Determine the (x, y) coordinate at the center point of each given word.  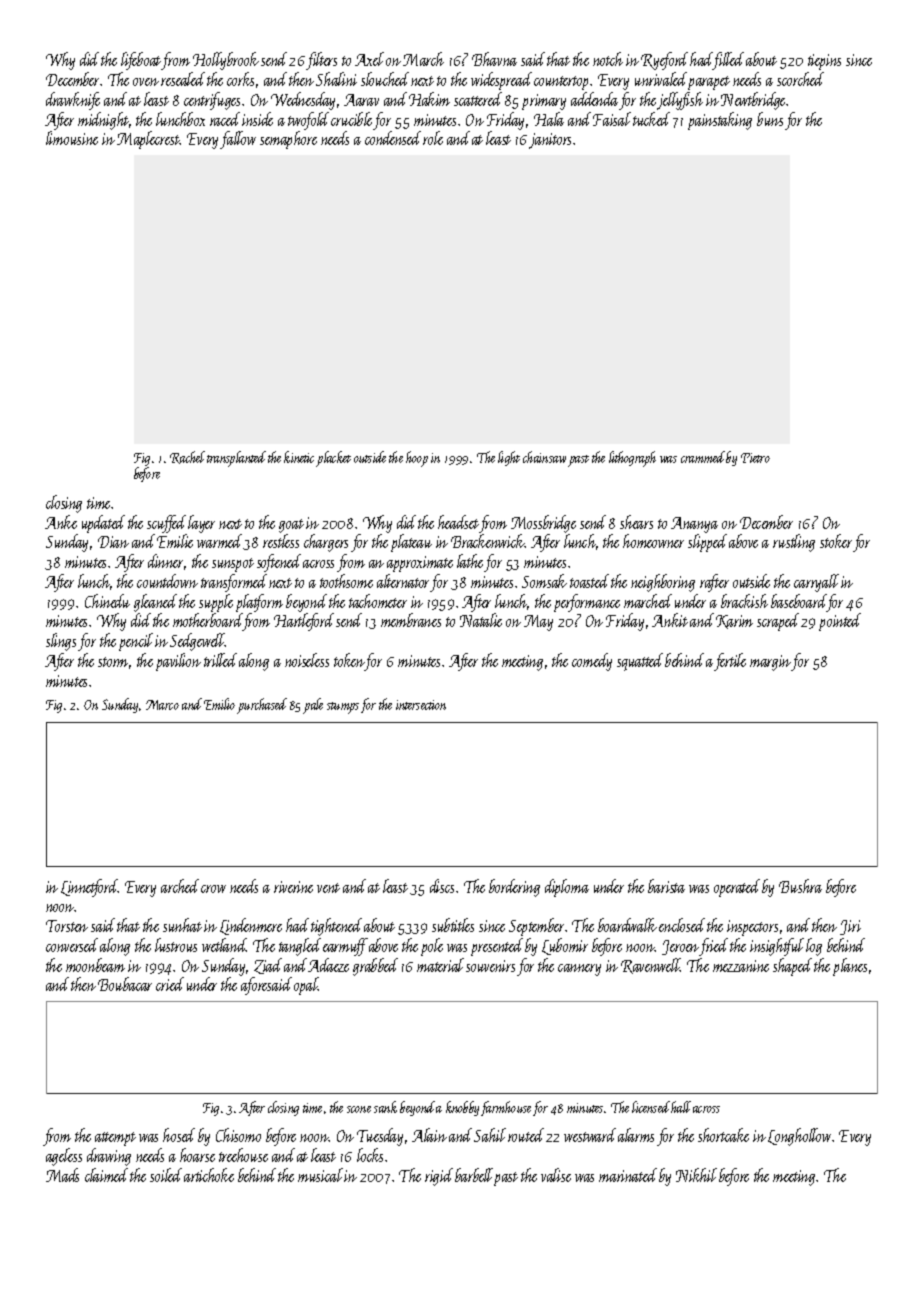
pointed (840, 622)
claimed (106, 1175)
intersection (421, 705)
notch (608, 59)
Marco (162, 705)
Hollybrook (226, 61)
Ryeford (664, 61)
